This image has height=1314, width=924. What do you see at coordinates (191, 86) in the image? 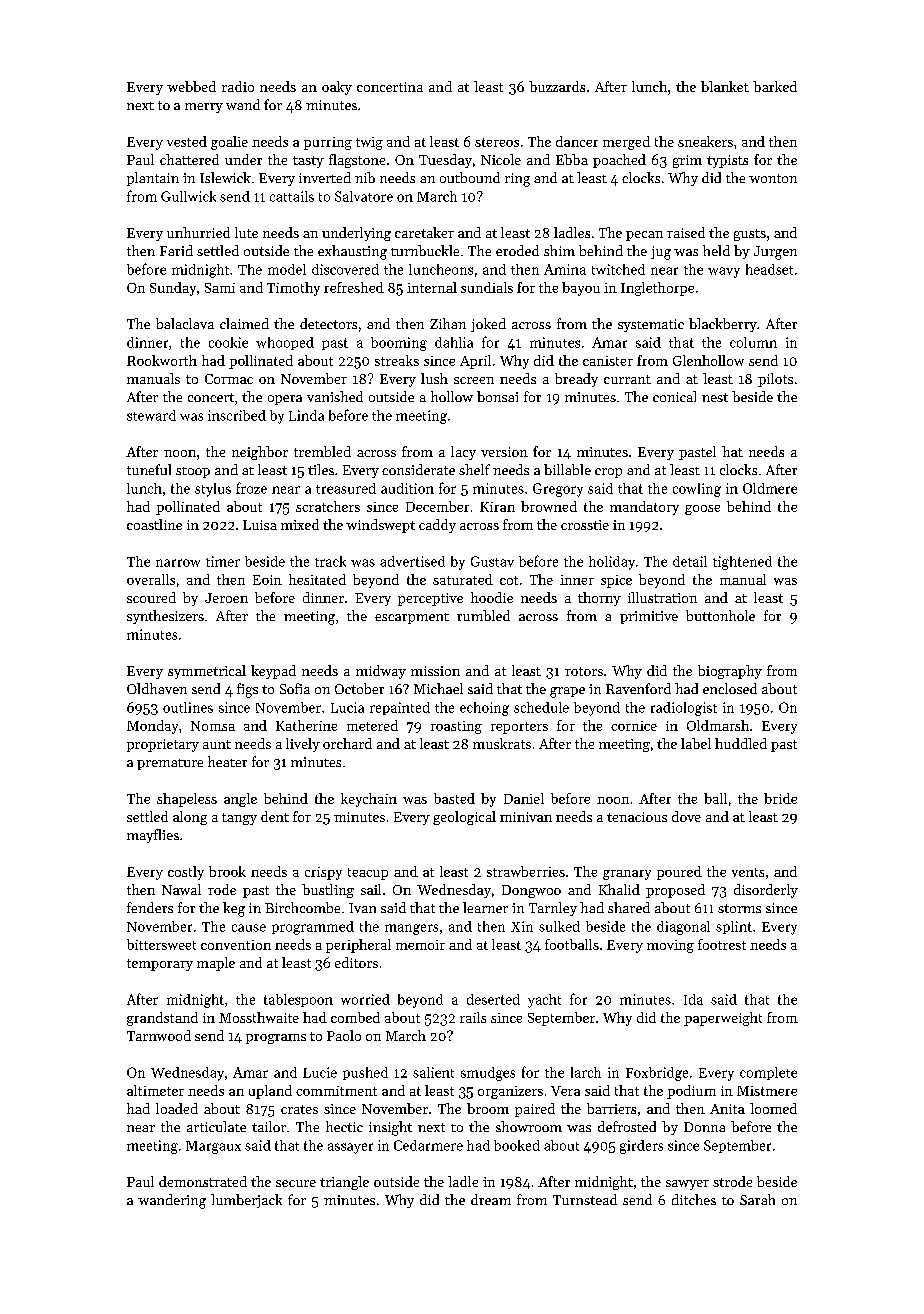
I see `webbed` at bounding box center [191, 86].
